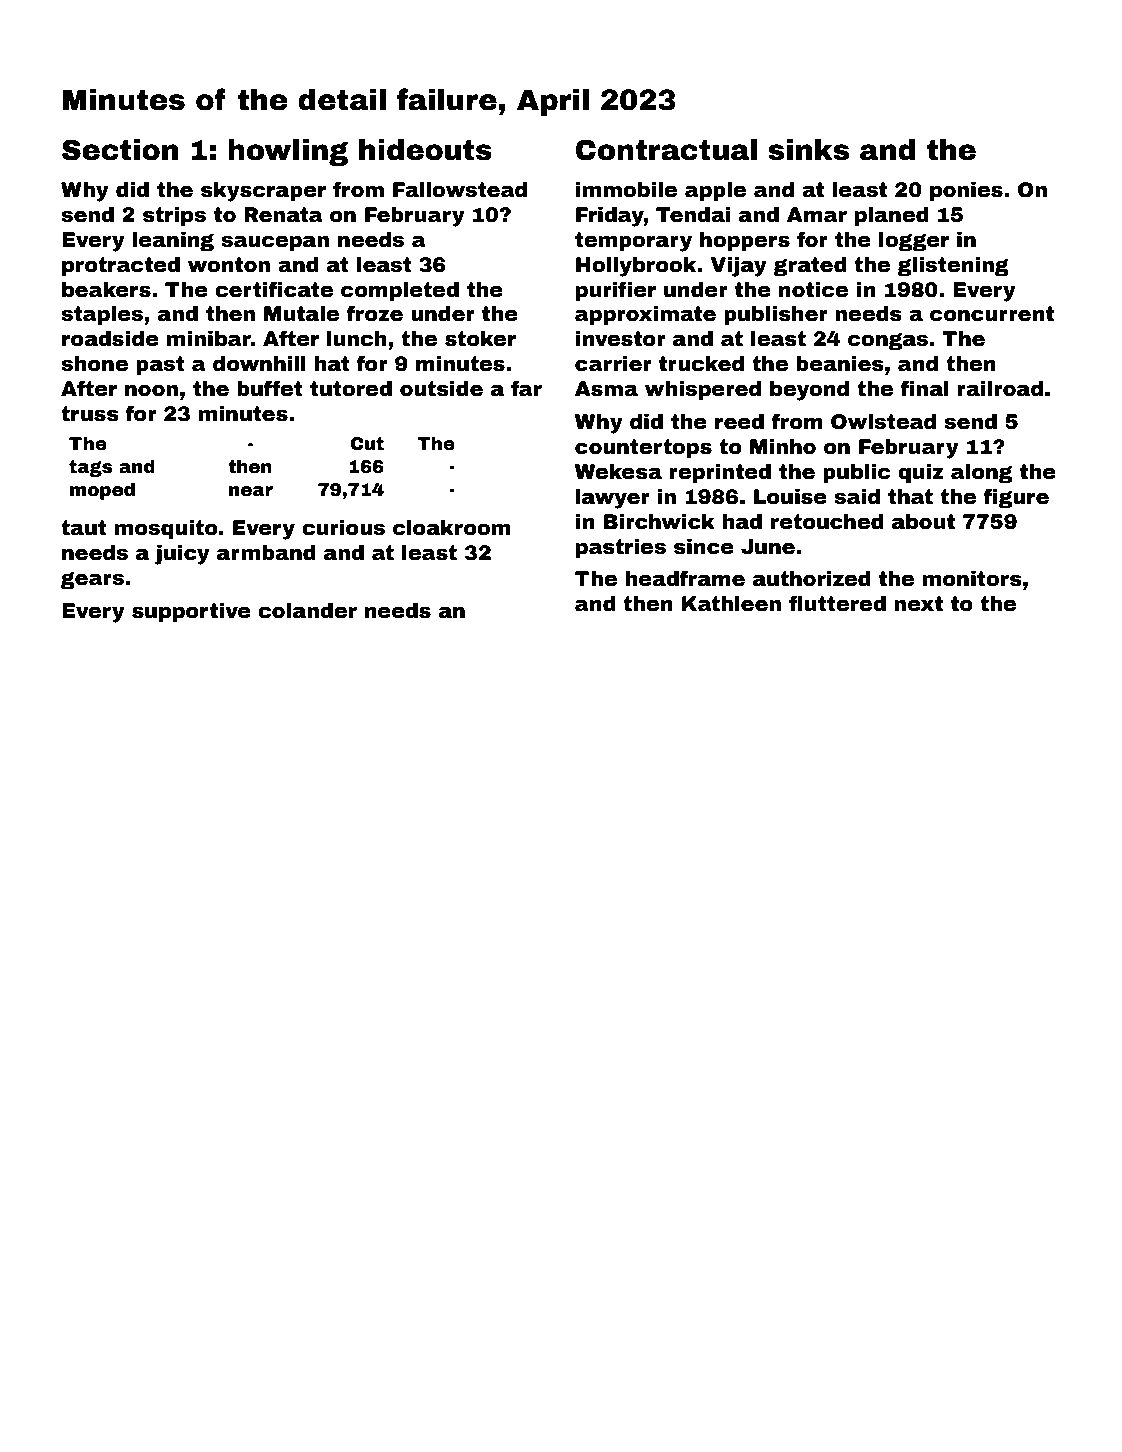 Image resolution: width=1122 pixels, height=1452 pixels. What do you see at coordinates (480, 339) in the screenshot?
I see `stoker` at bounding box center [480, 339].
